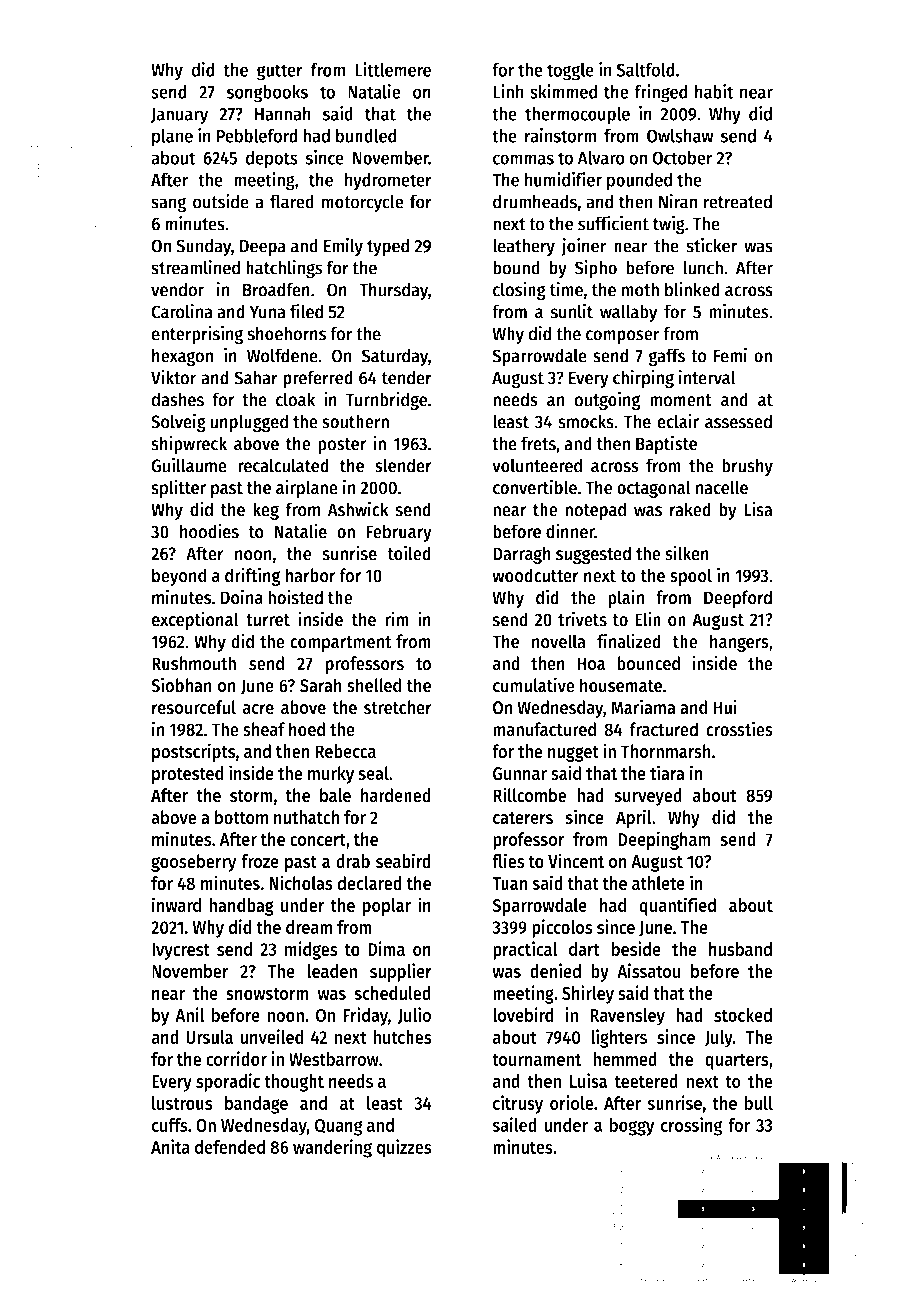 Image resolution: width=924 pixels, height=1311 pixels. What do you see at coordinates (170, 1146) in the screenshot?
I see `Anita` at bounding box center [170, 1146].
